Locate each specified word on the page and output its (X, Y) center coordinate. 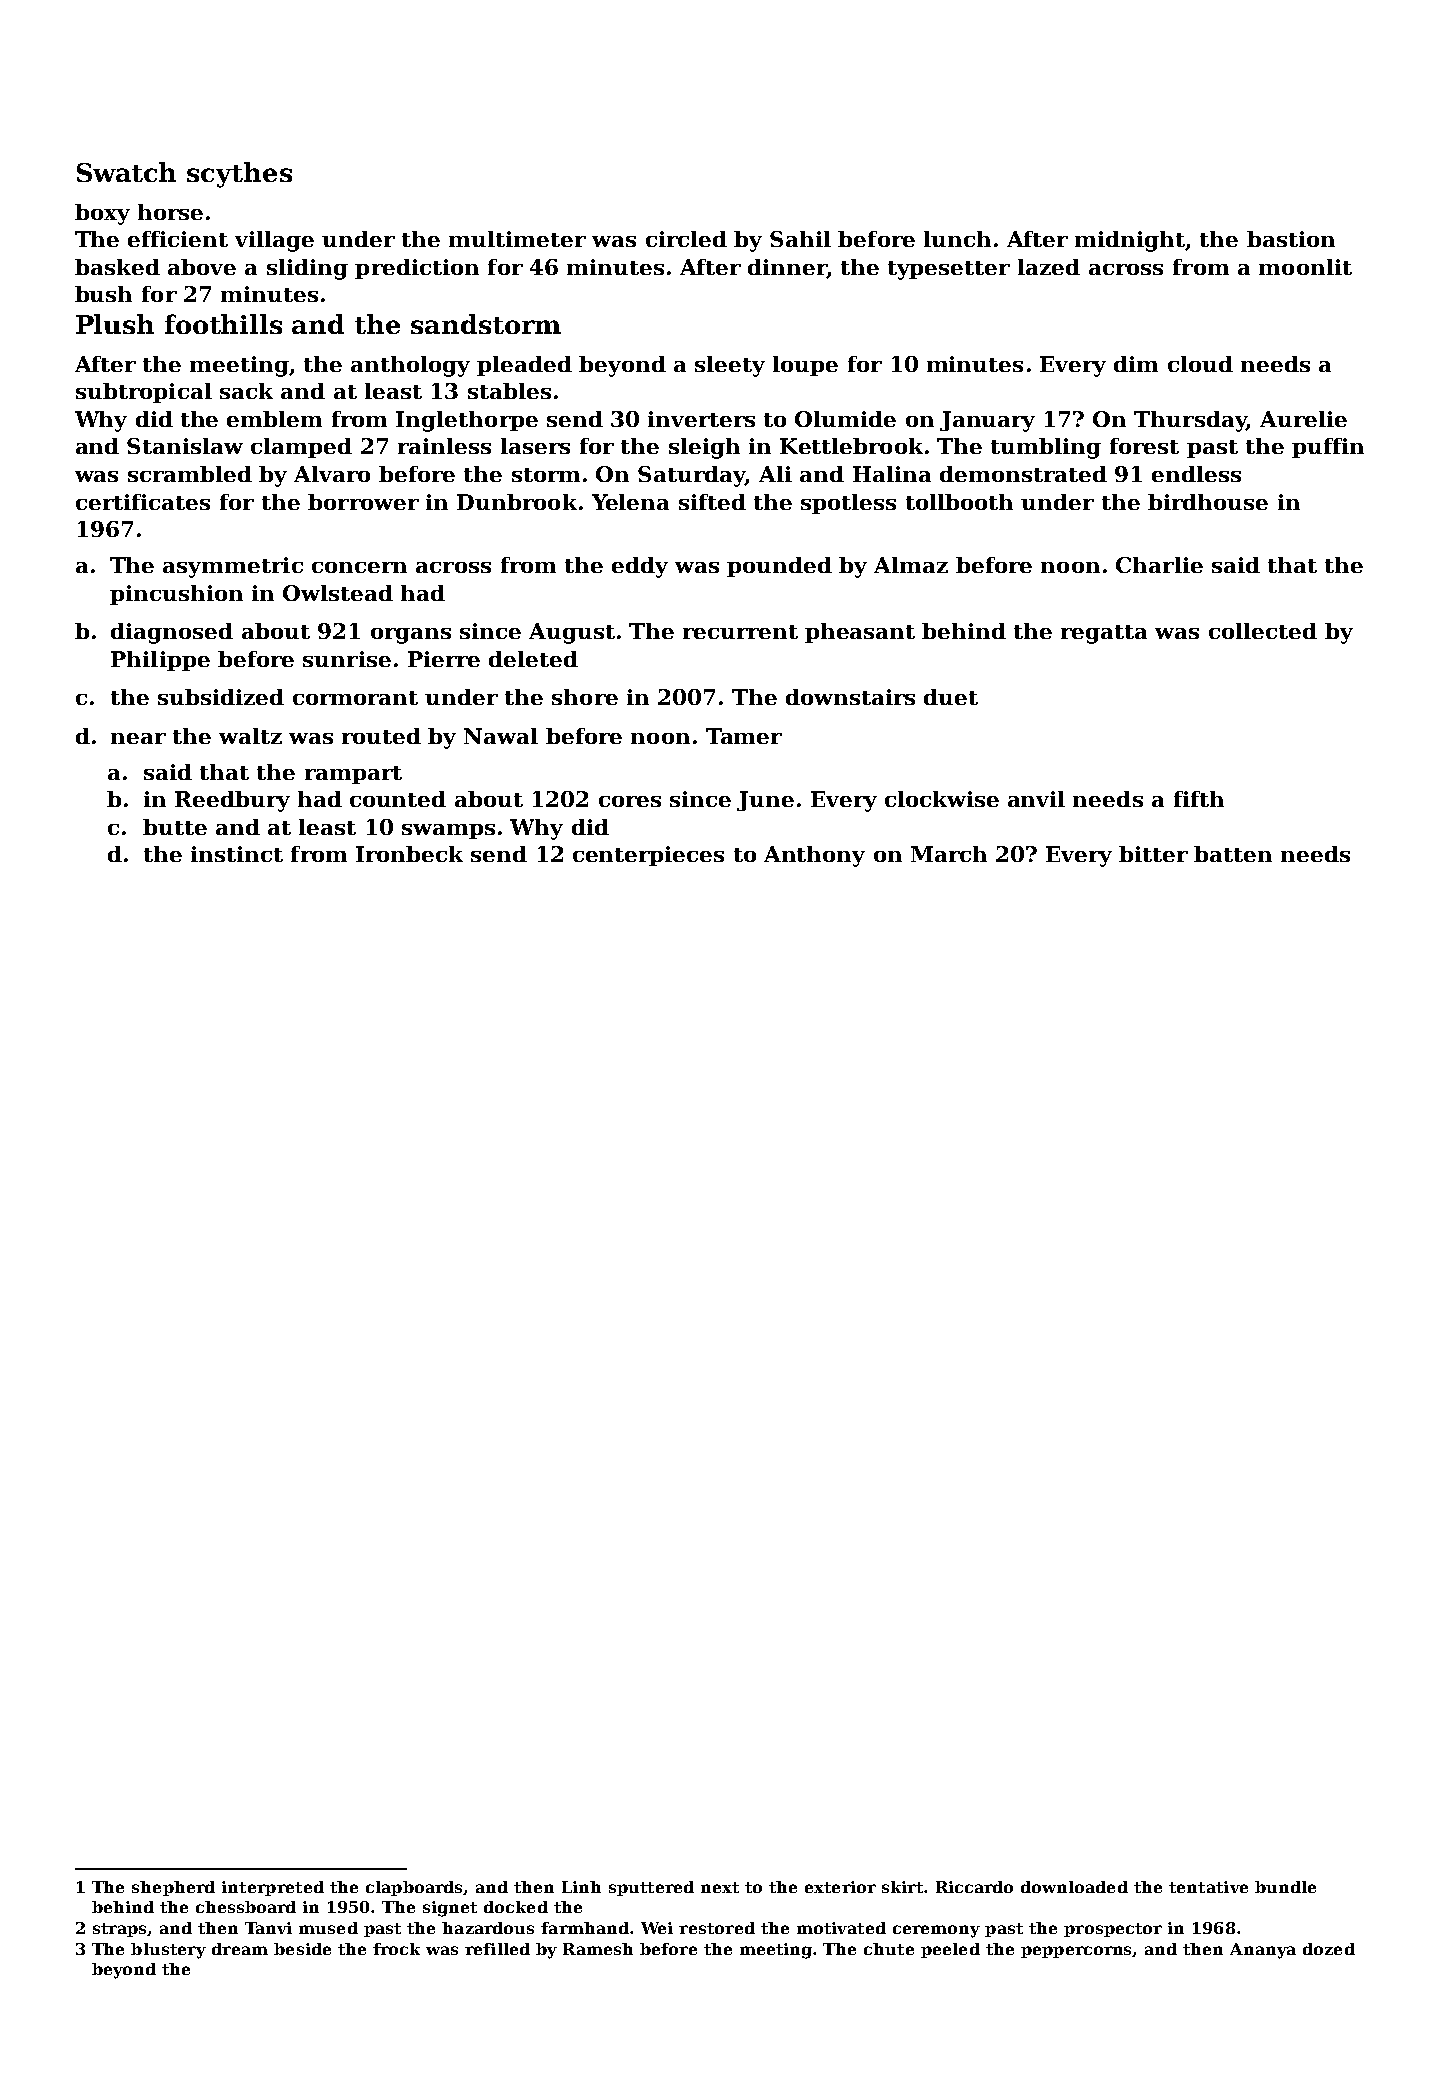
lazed (1049, 267)
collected (1263, 631)
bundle (1285, 1887)
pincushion (176, 595)
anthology (410, 366)
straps (119, 1930)
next (720, 1887)
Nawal (501, 736)
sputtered (651, 1888)
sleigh (704, 448)
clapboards (415, 1888)
